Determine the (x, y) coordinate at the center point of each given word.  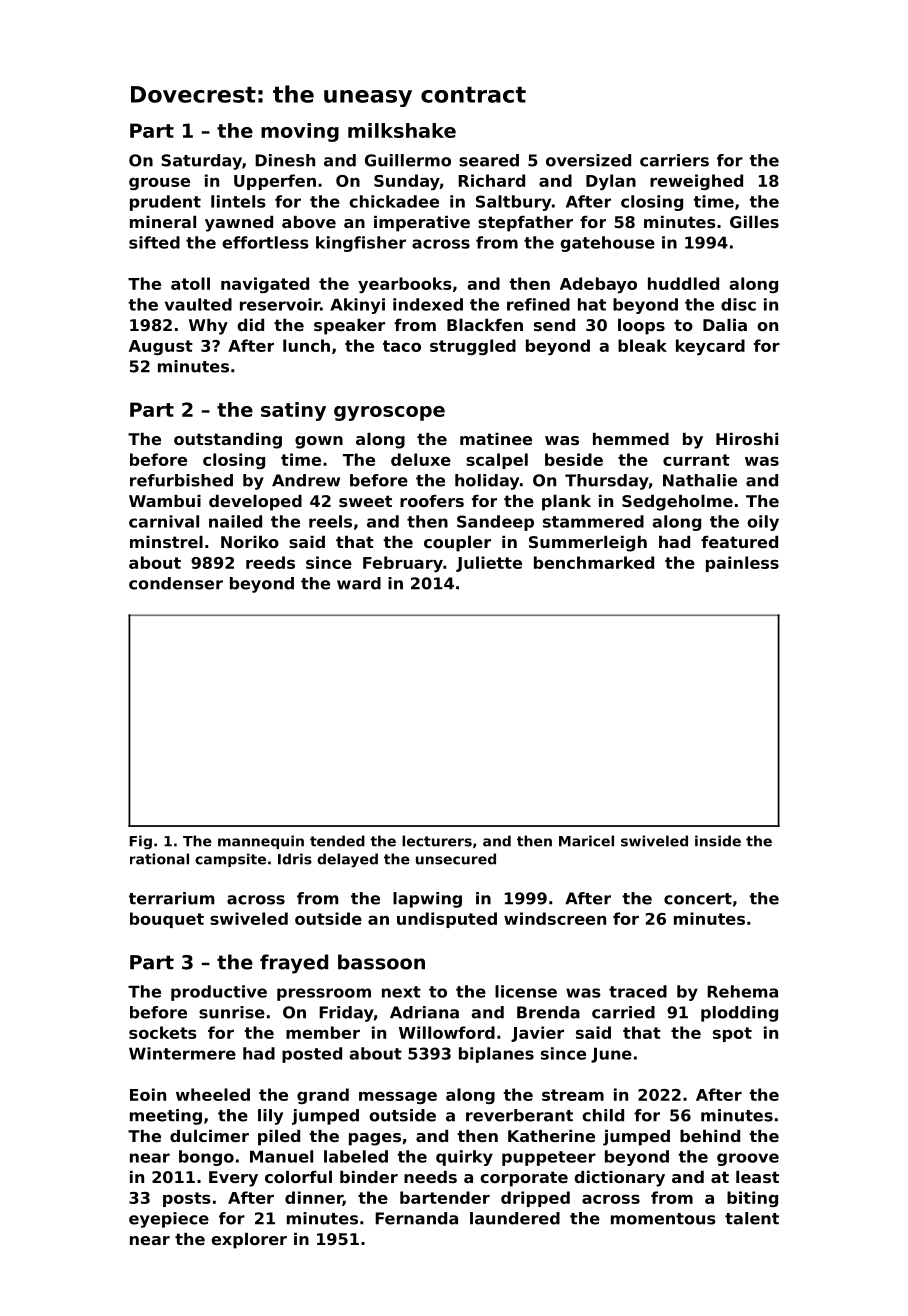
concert (698, 899)
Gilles (754, 222)
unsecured (456, 859)
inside (718, 841)
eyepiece (169, 1220)
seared (489, 160)
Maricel (586, 841)
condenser (176, 583)
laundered (515, 1218)
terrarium (172, 898)
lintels (238, 201)
